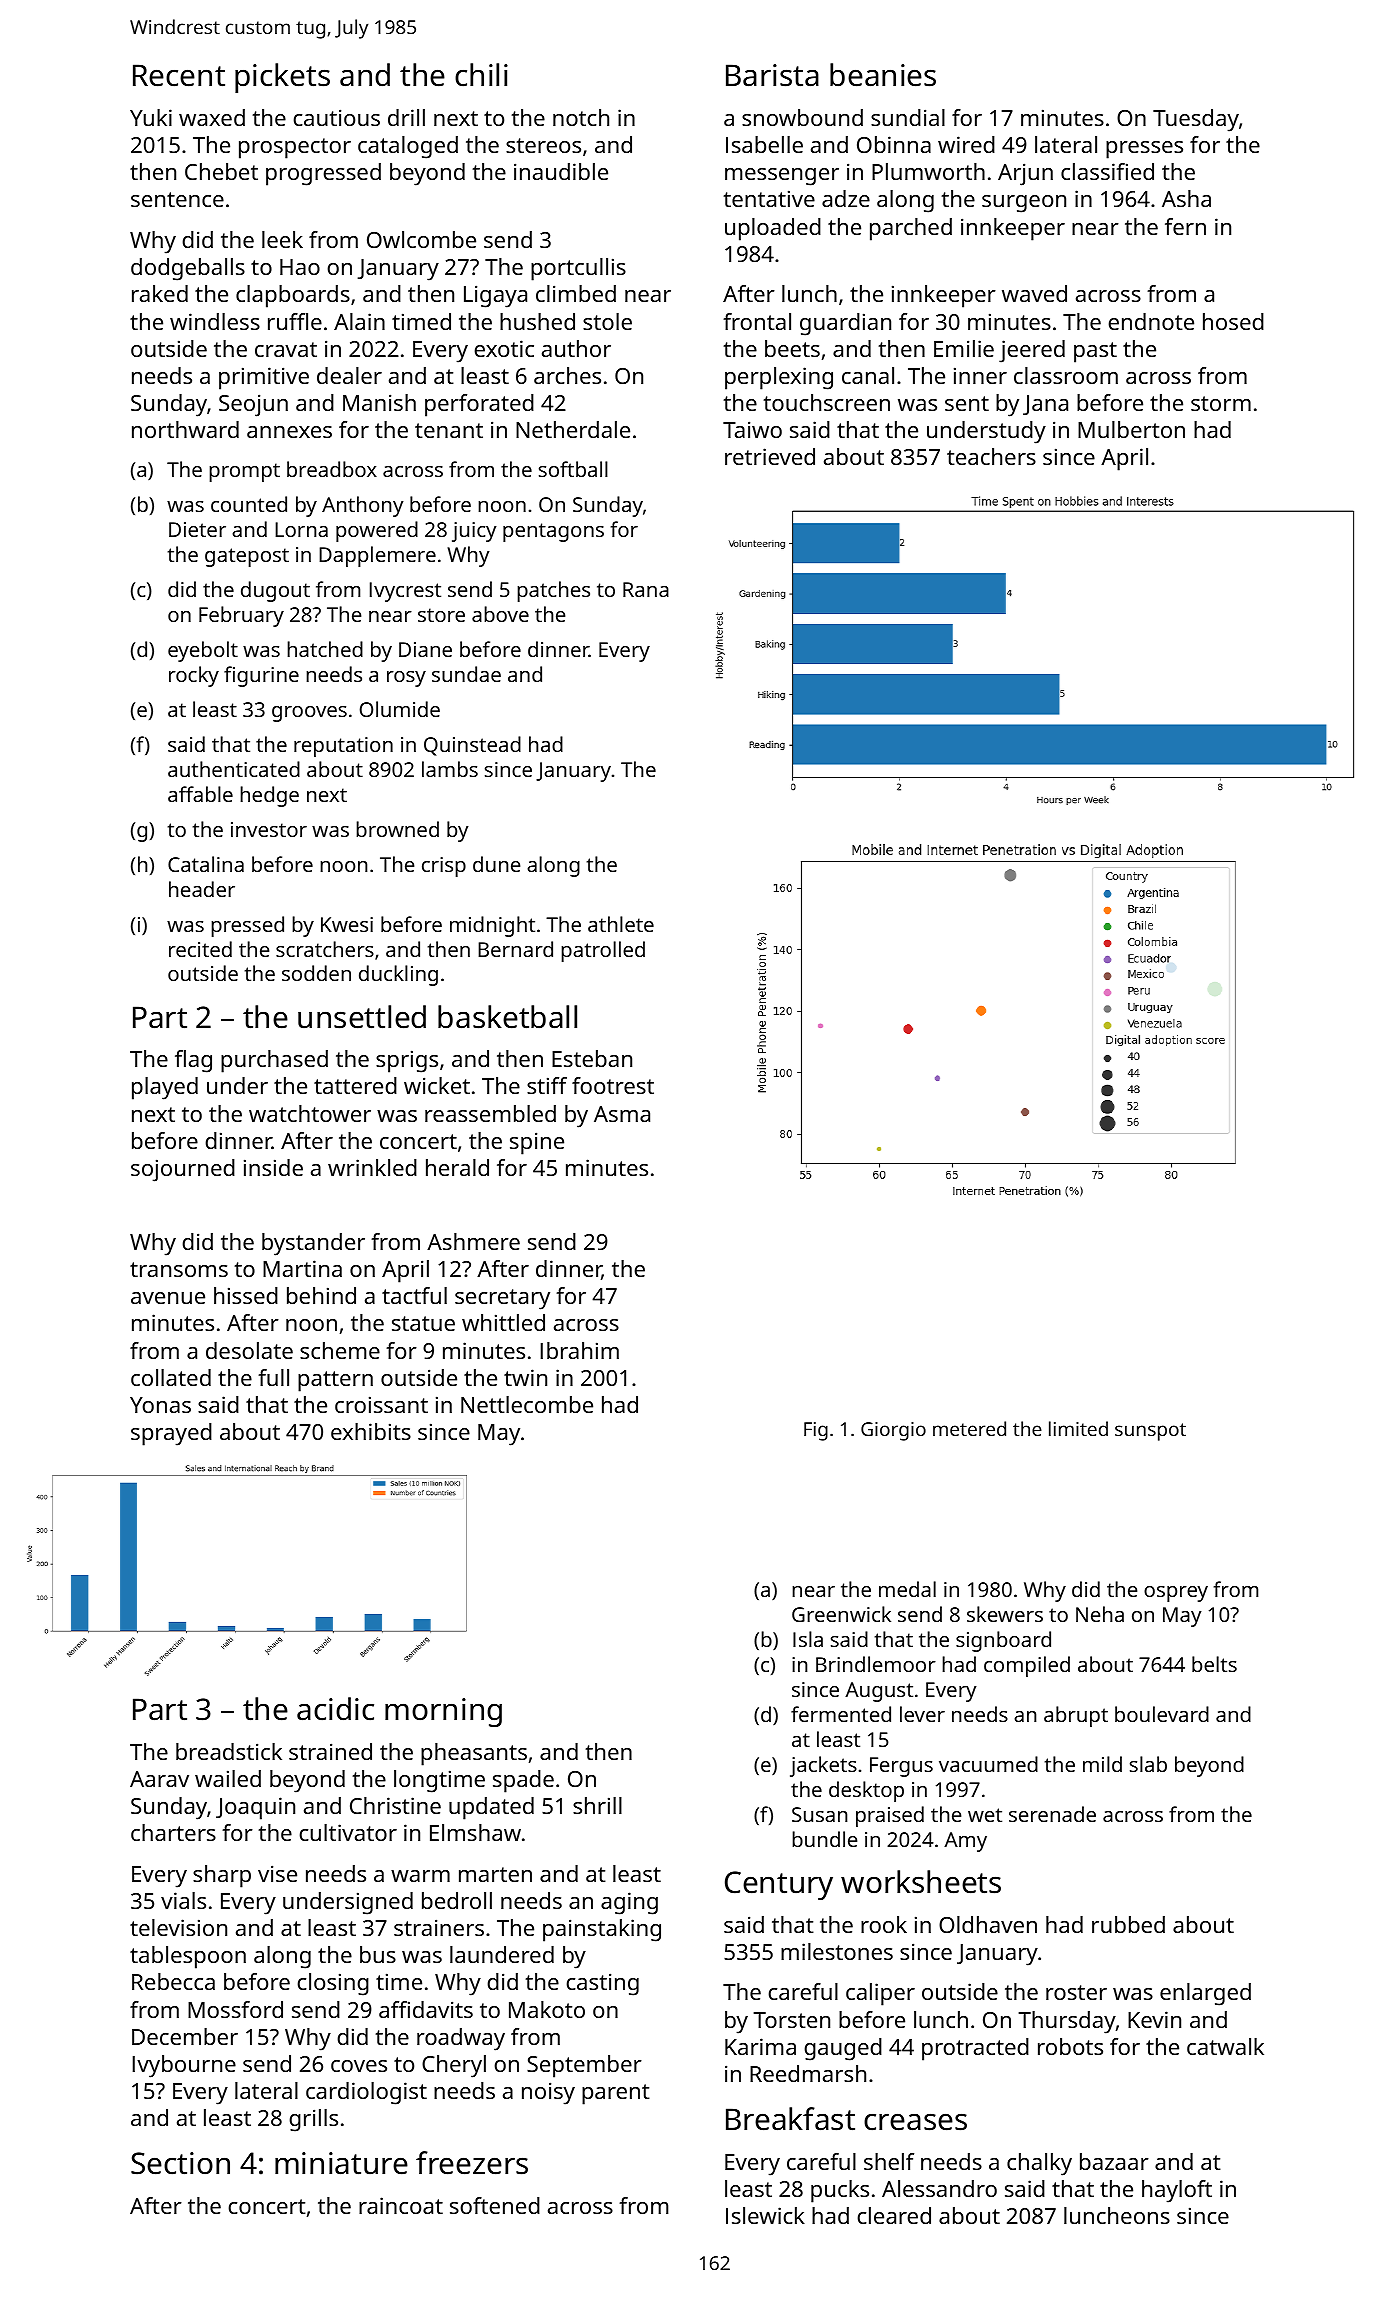 The width and height of the document is (1396, 2300). What do you see at coordinates (222, 1876) in the document?
I see `sharp` at bounding box center [222, 1876].
